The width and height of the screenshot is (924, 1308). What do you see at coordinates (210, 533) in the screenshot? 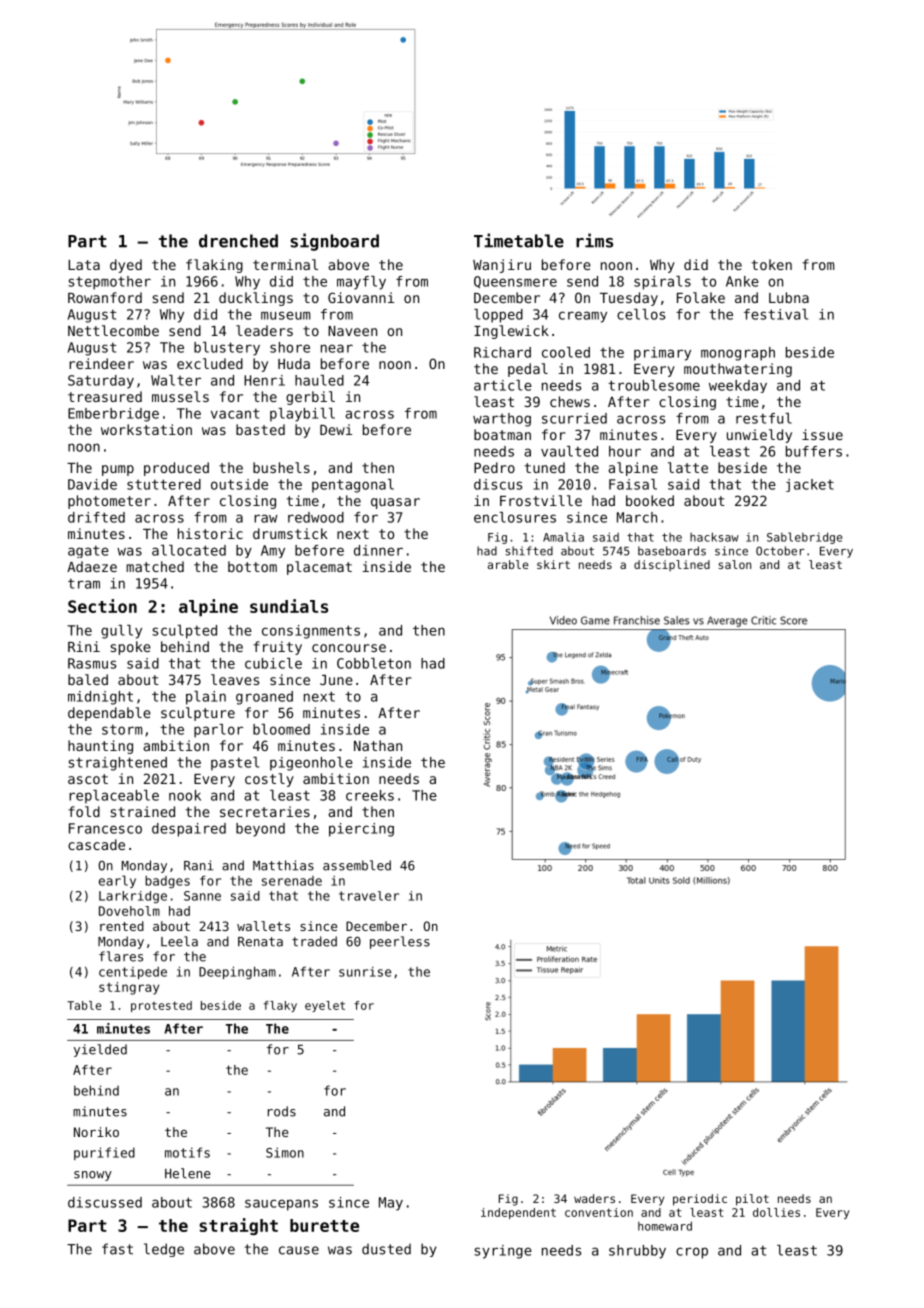
I see `historic` at bounding box center [210, 533].
